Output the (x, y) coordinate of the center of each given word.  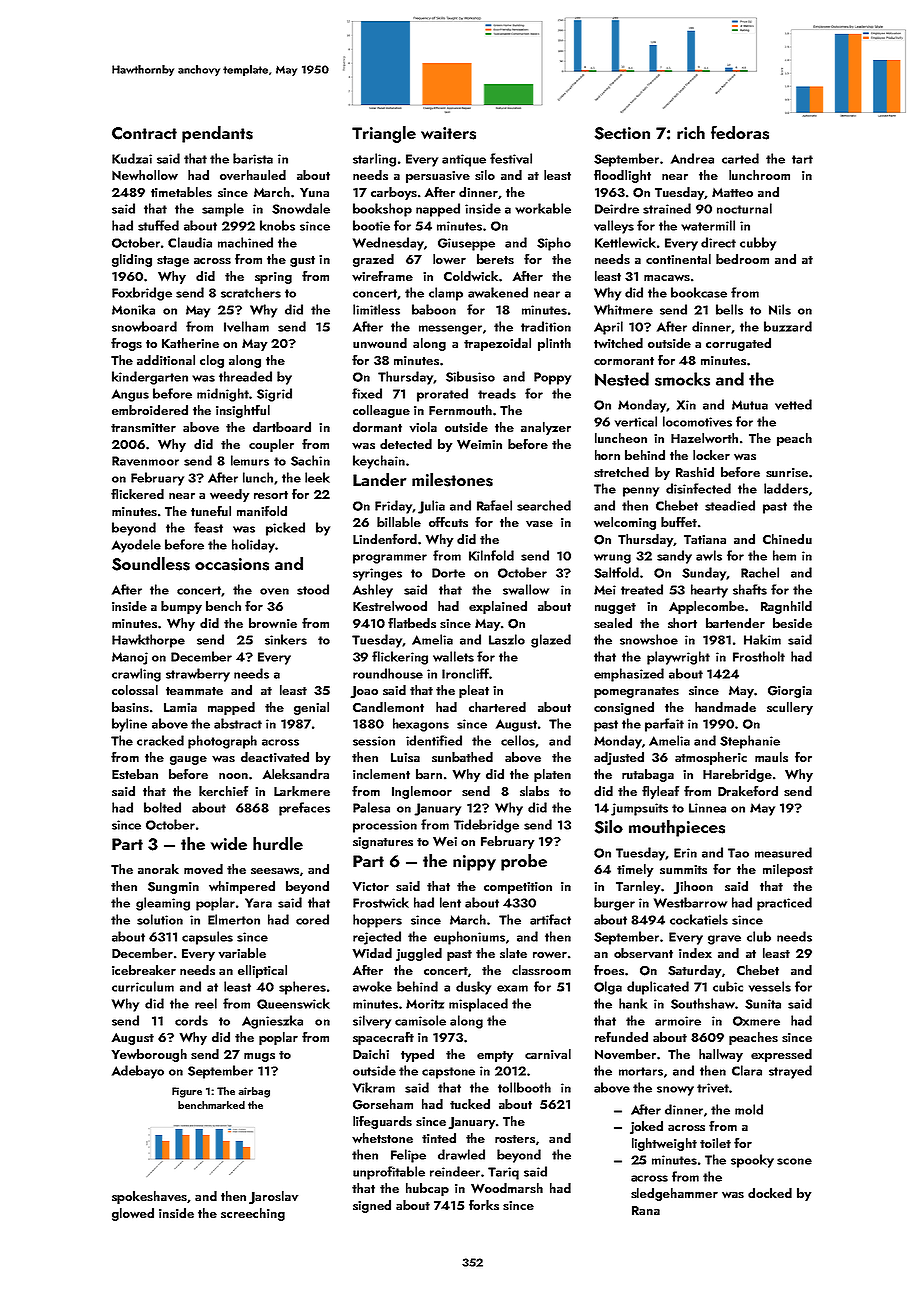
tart (802, 159)
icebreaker (144, 970)
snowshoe (649, 639)
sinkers (286, 639)
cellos (518, 740)
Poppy (552, 378)
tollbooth (524, 1087)
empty (495, 1056)
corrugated (738, 344)
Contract (144, 133)
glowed (133, 1214)
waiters (448, 133)
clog (212, 361)
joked (646, 1127)
